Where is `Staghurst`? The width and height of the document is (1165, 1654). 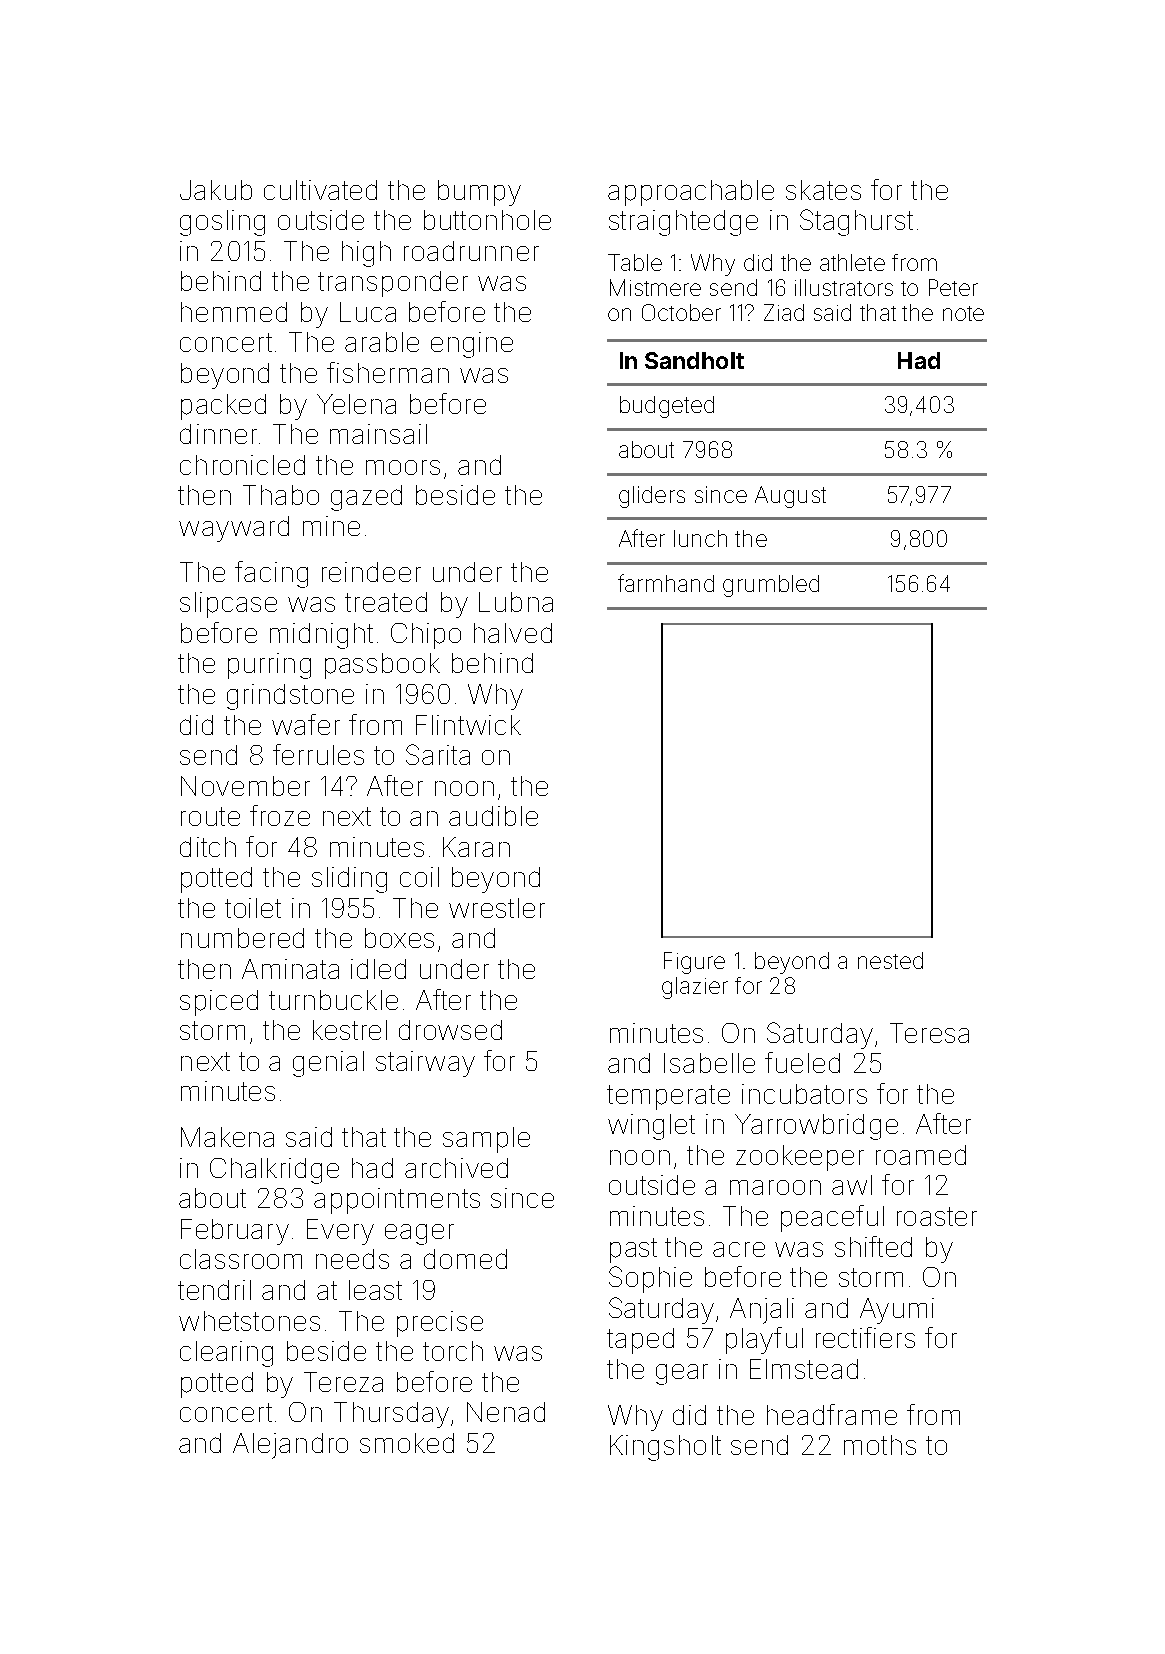
Staghurst is located at coordinates (856, 222).
